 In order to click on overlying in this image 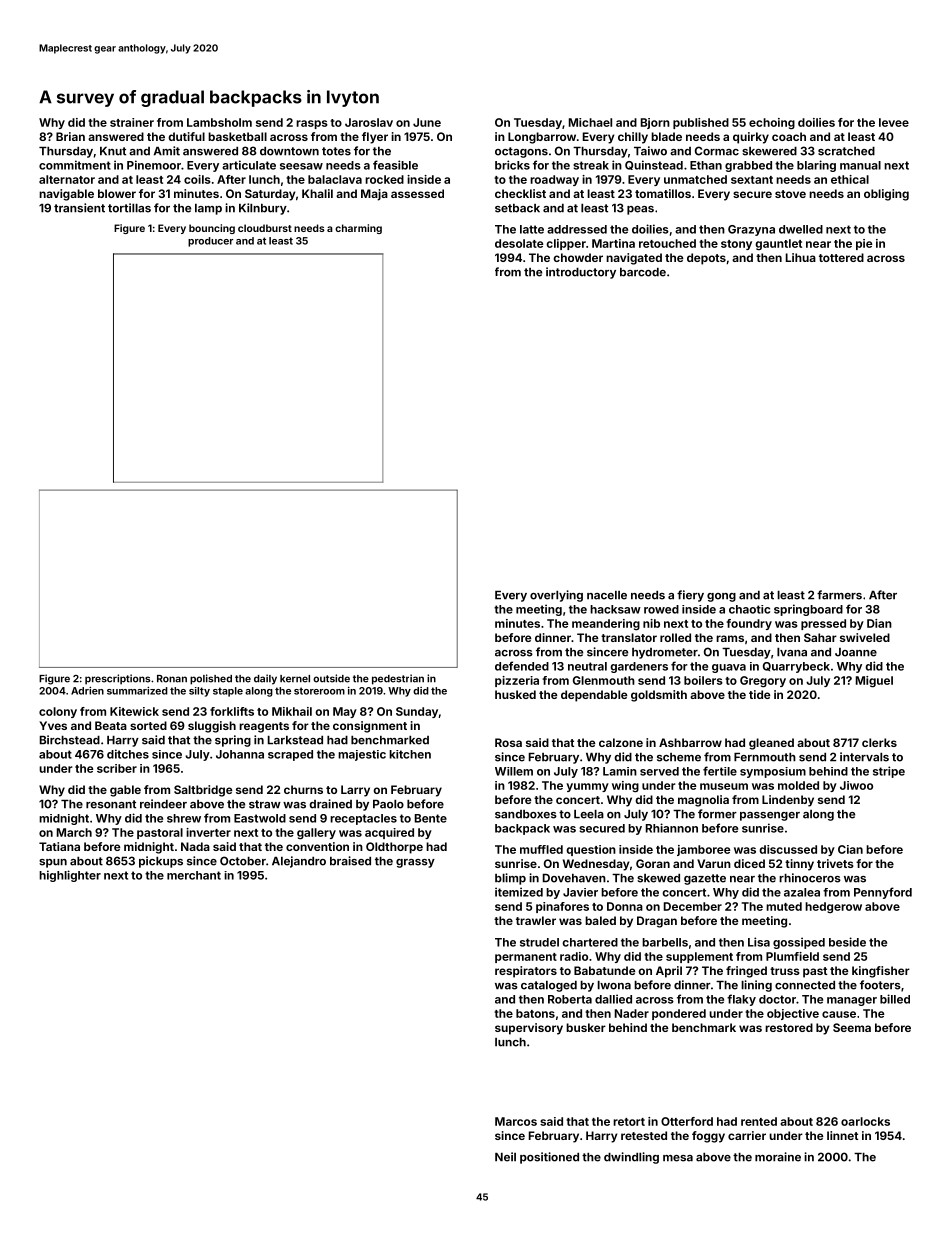, I will do `click(556, 596)`.
